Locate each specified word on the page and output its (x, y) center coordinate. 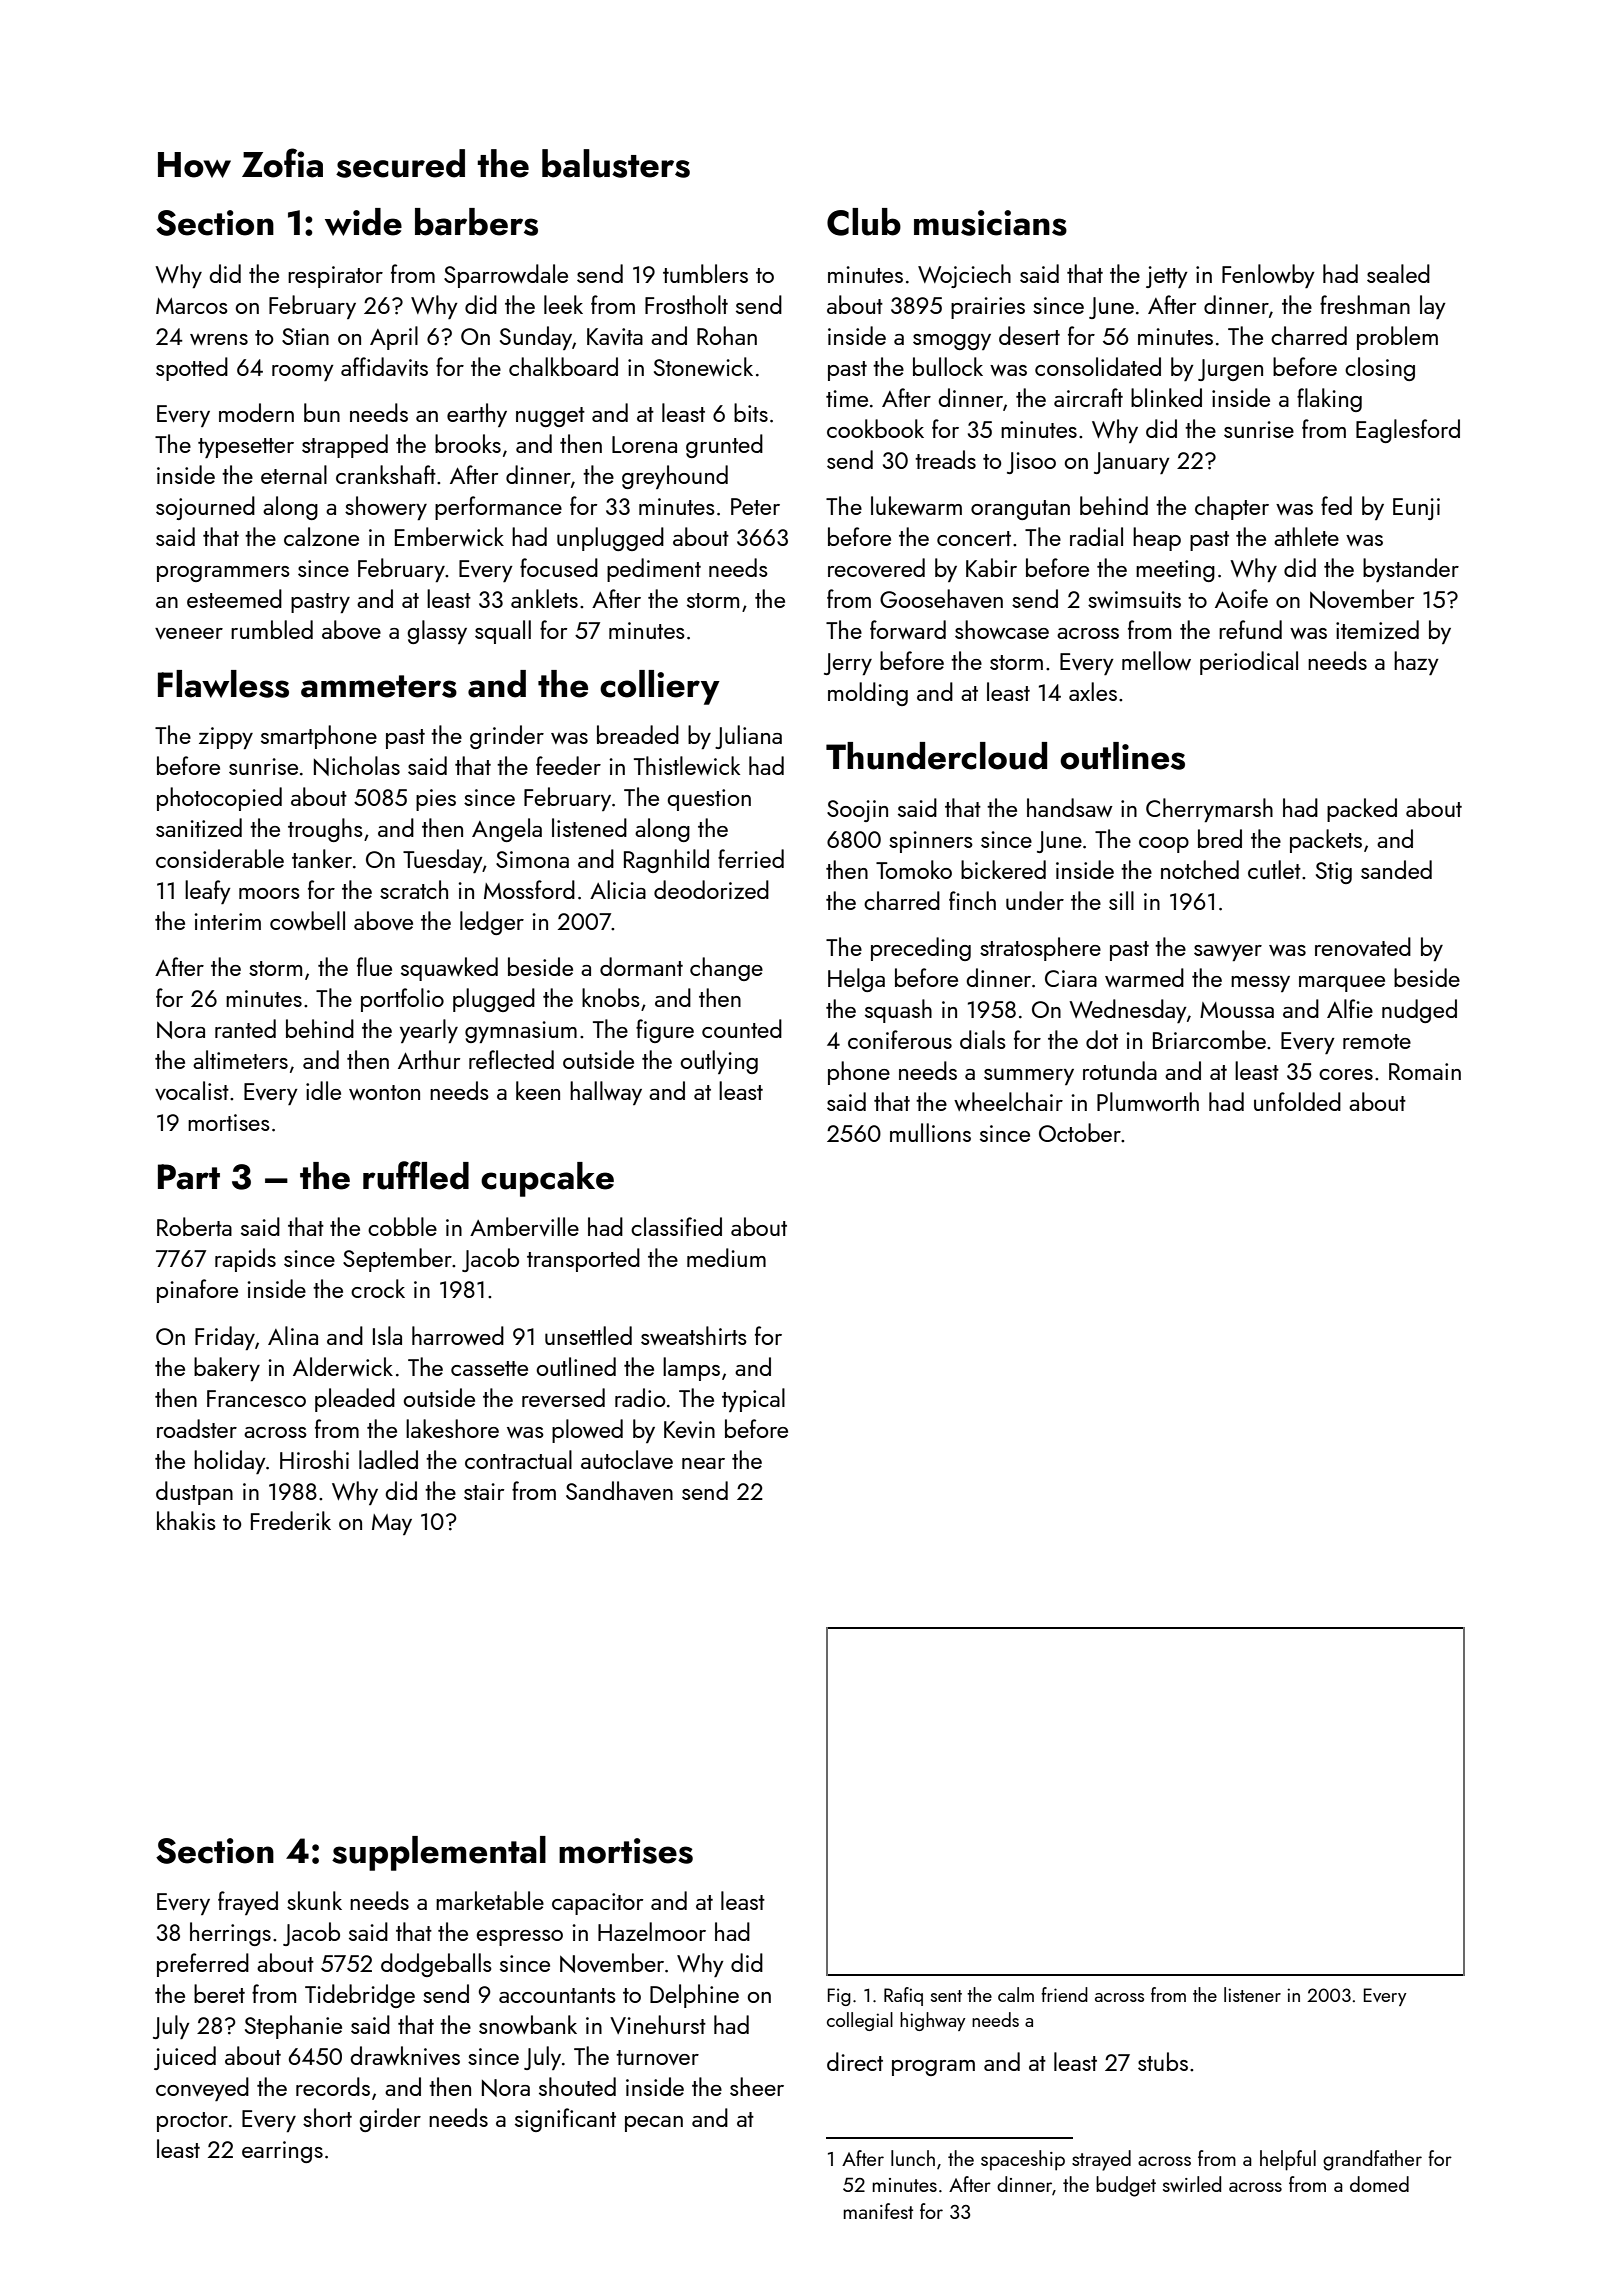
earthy (477, 415)
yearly (429, 1031)
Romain (1425, 1071)
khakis (186, 1520)
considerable (220, 858)
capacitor (597, 1904)
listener (1252, 1994)
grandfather (1372, 2160)
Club (864, 222)
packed (1362, 810)
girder (390, 2120)
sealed (1398, 273)
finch (972, 900)
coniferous (900, 1039)
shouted (577, 2086)
